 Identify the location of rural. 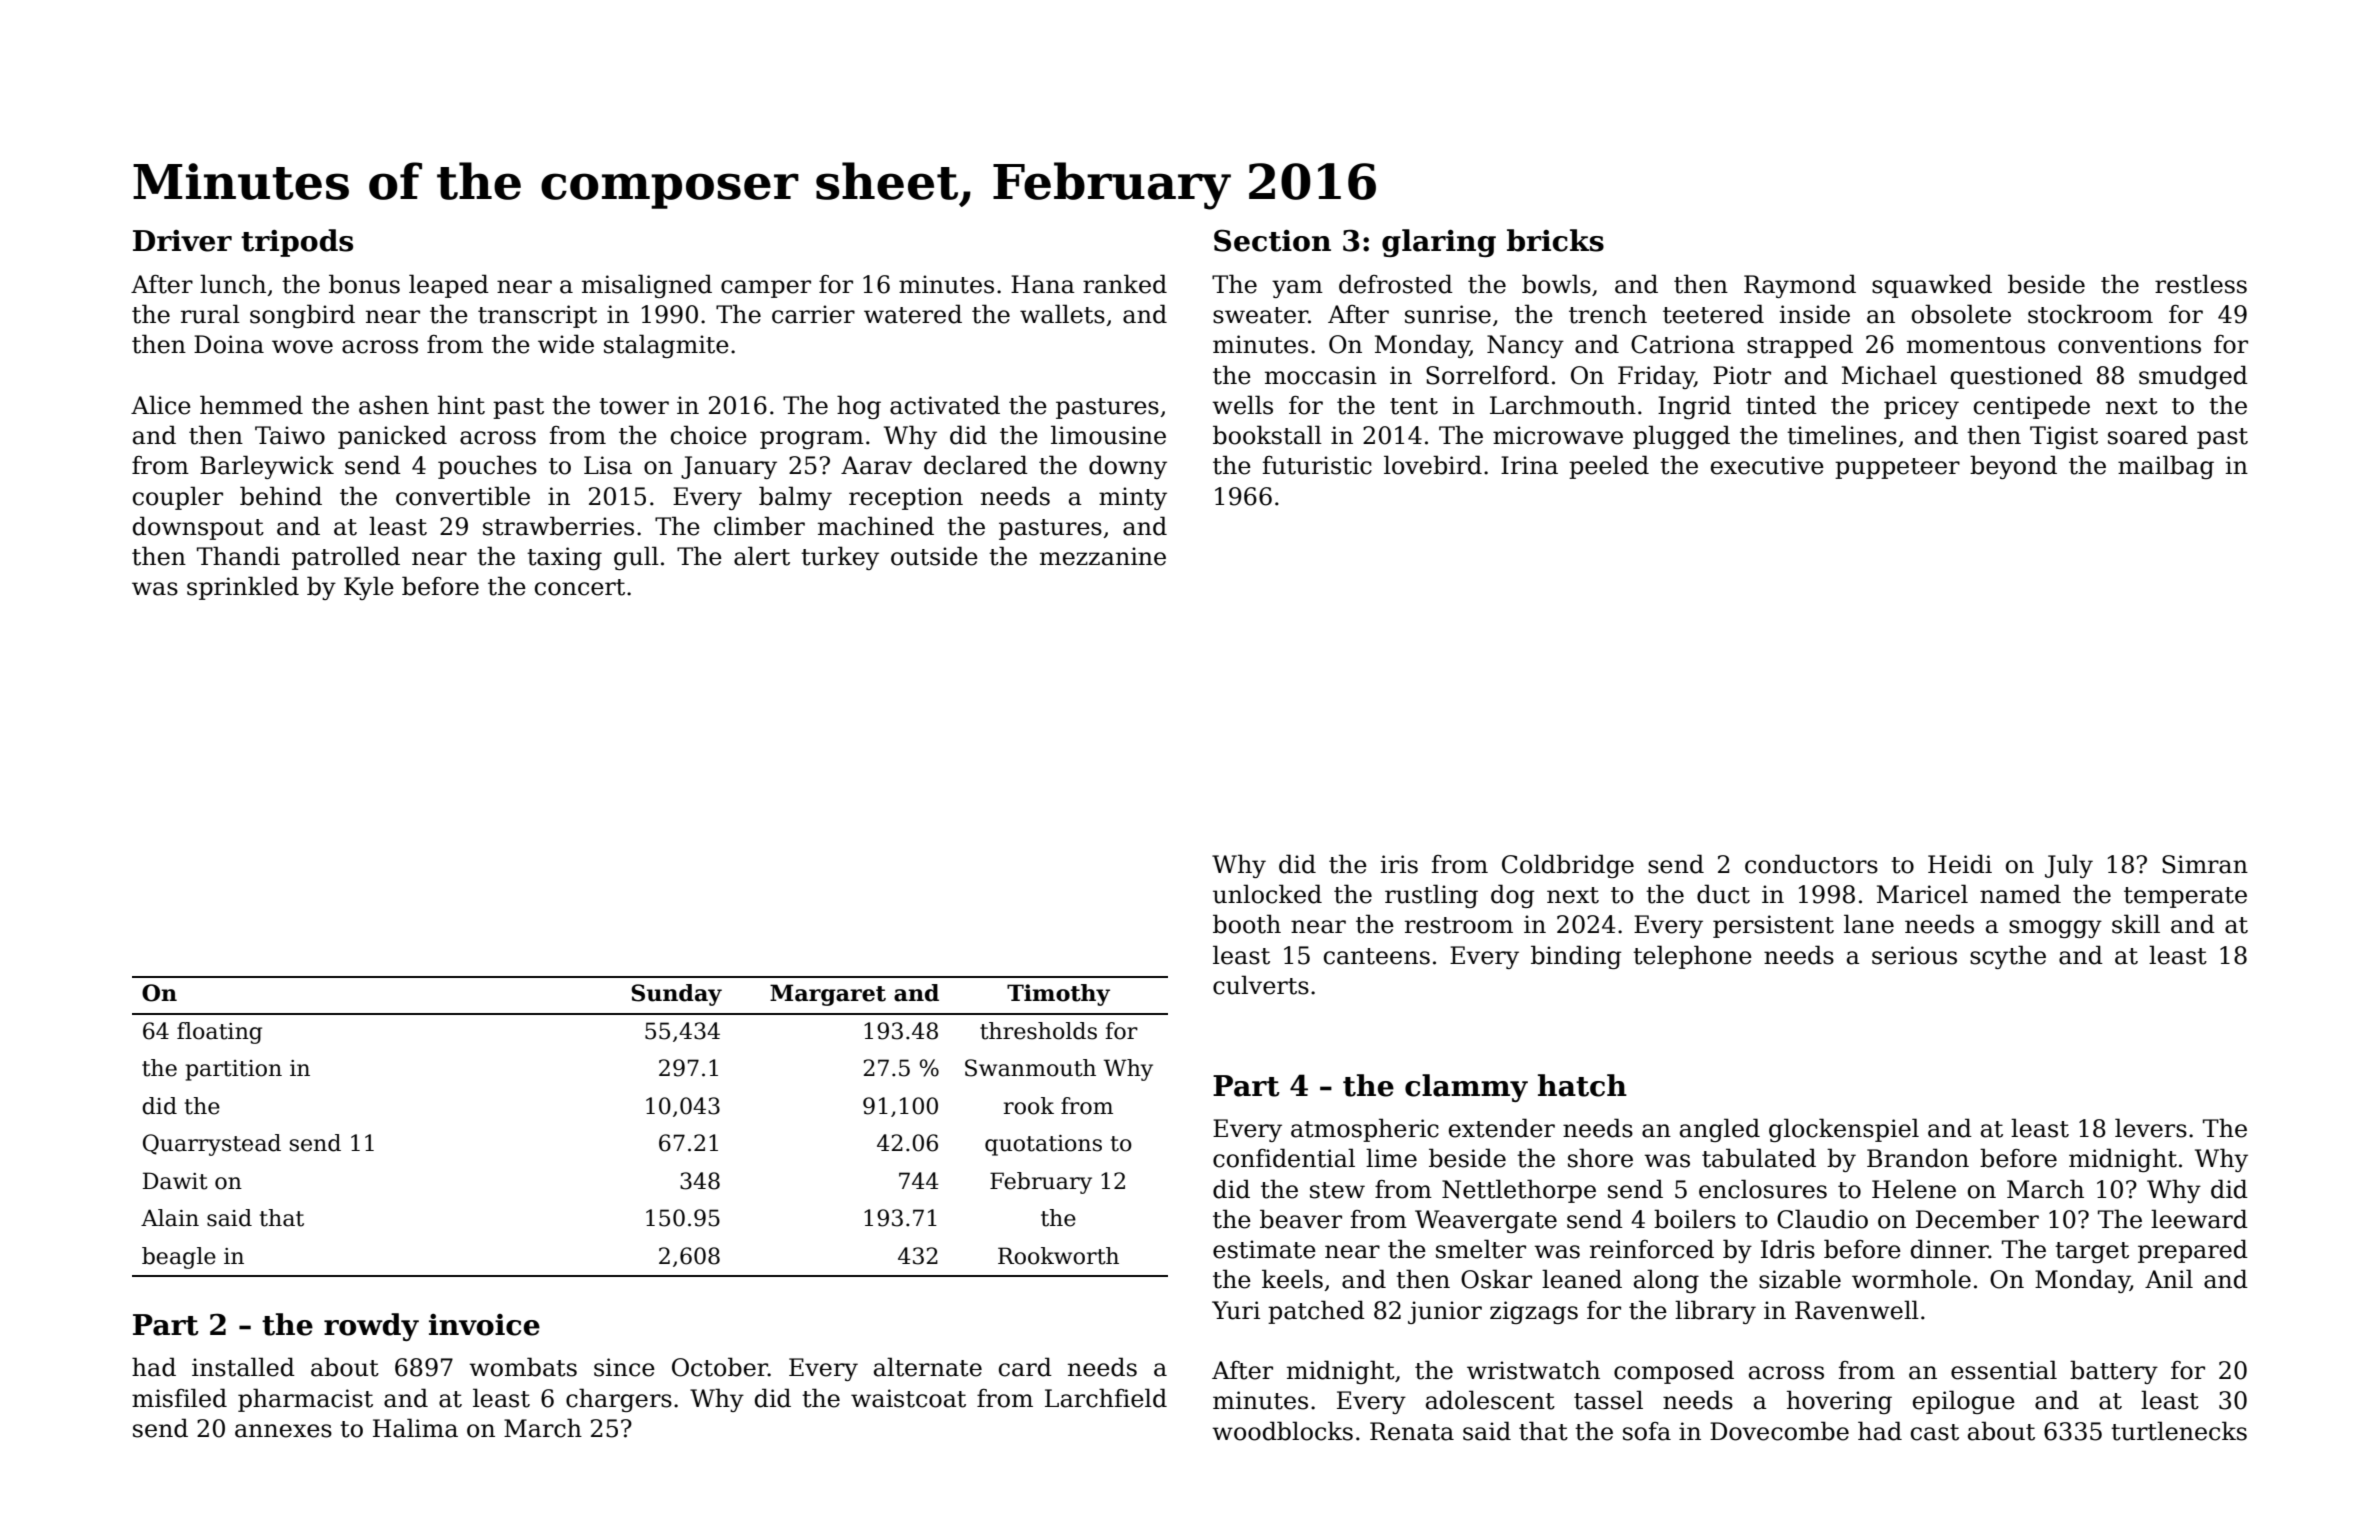
(210, 314).
